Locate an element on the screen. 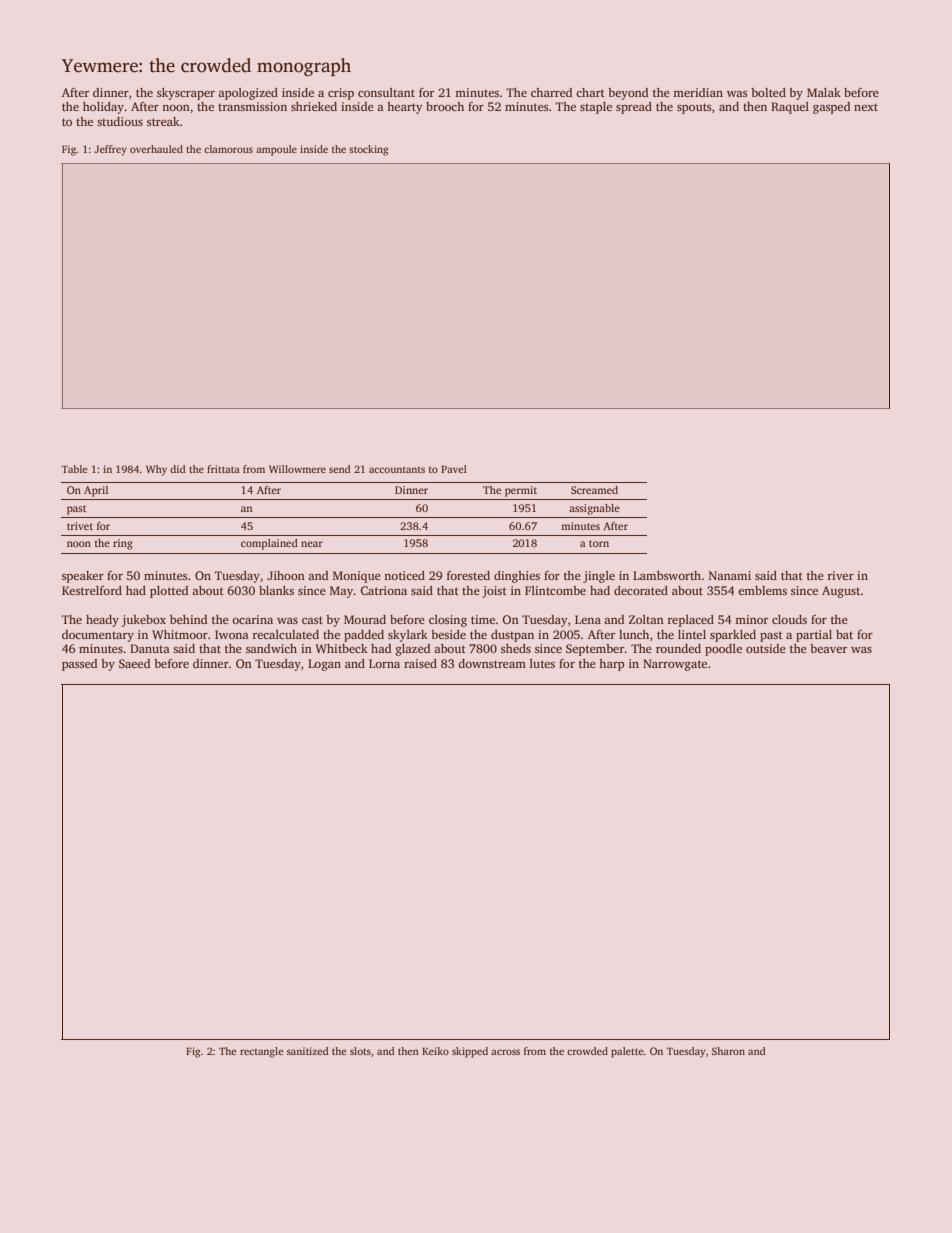  lutes is located at coordinates (542, 663).
